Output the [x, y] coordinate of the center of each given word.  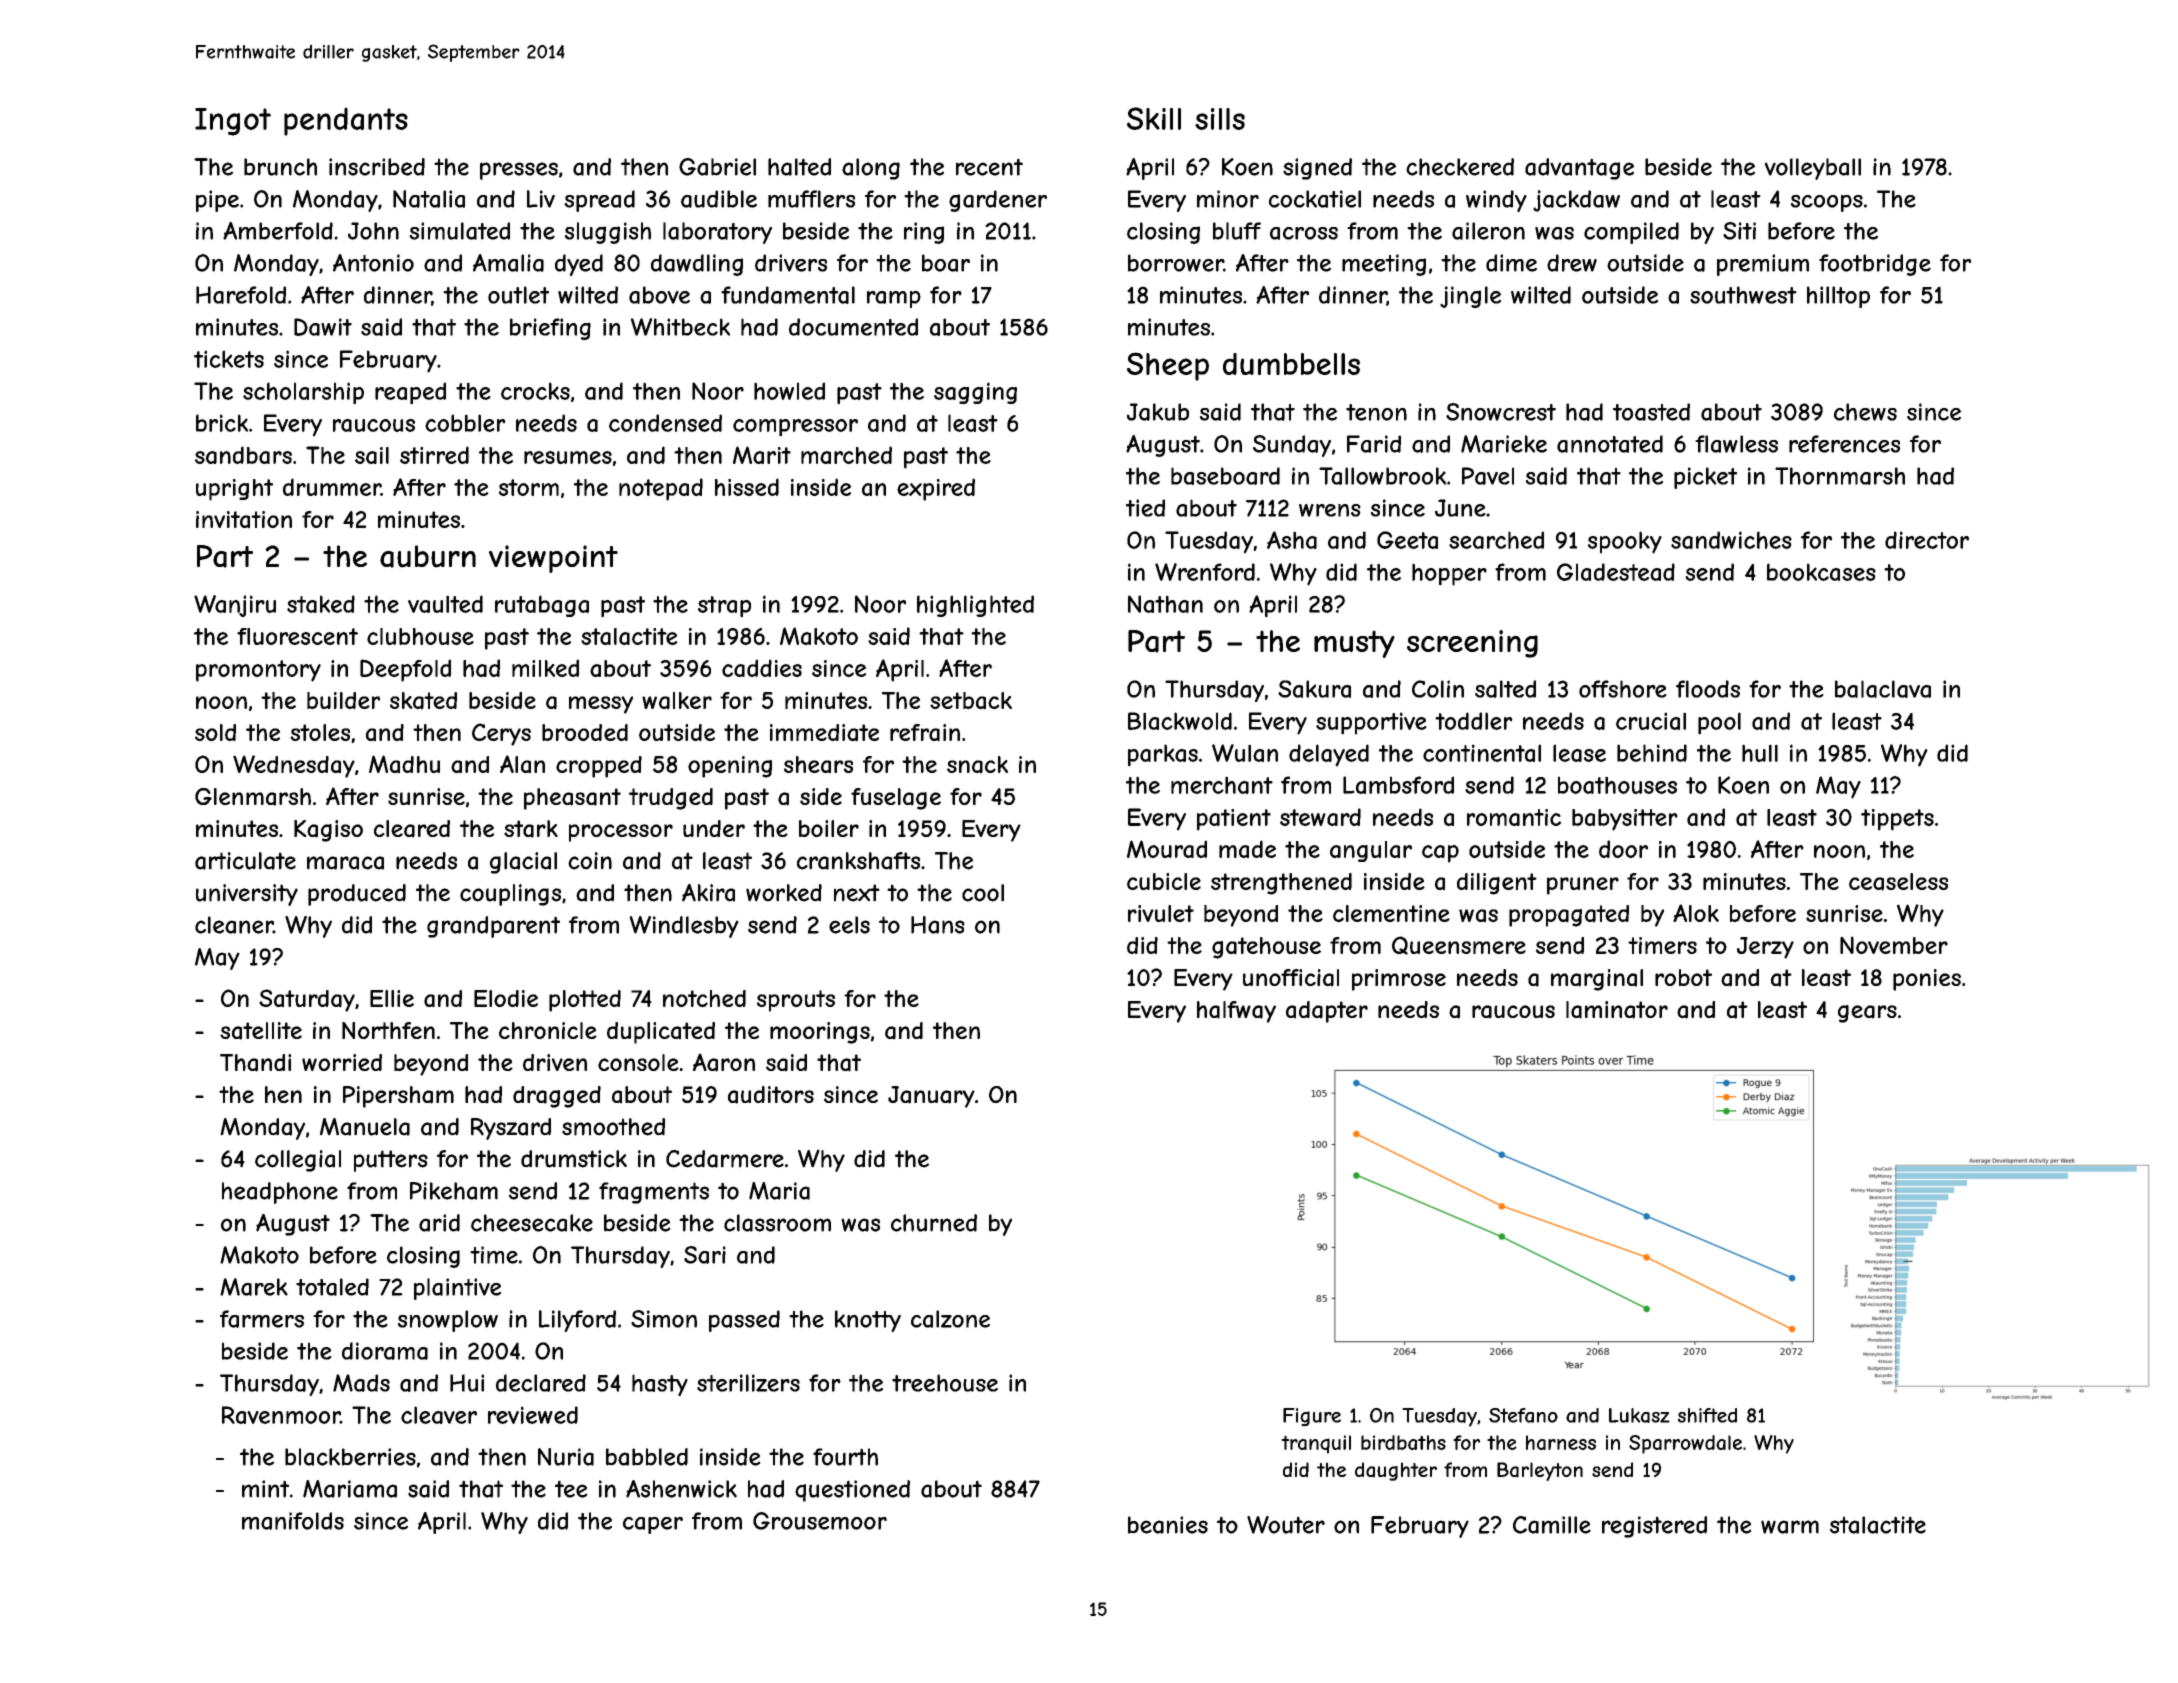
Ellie [392, 998]
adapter [1327, 1012]
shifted [1707, 1415]
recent [989, 167]
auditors [771, 1095]
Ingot [233, 122]
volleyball [1813, 169]
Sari [705, 1255]
